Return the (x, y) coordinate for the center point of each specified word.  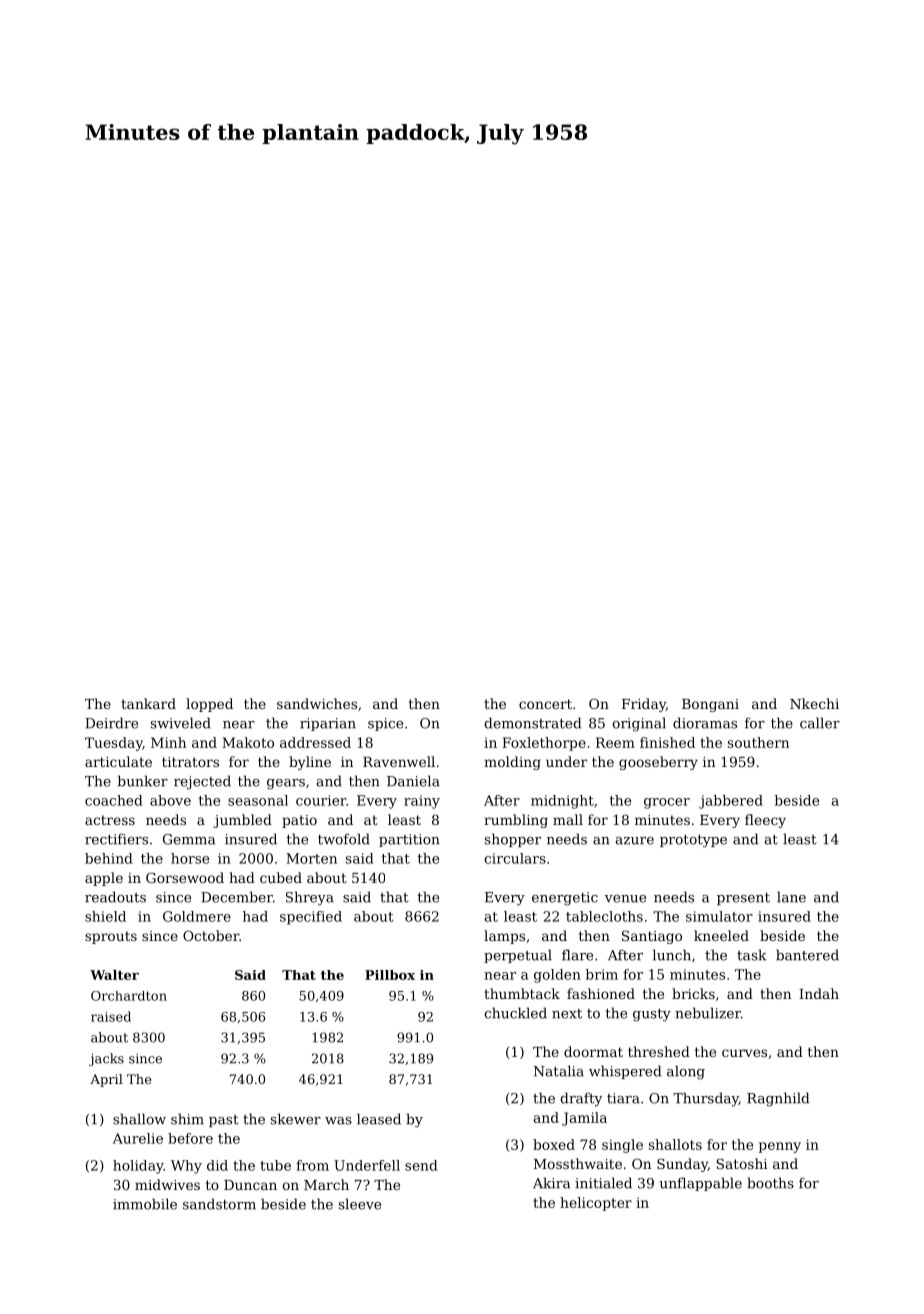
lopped (209, 705)
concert (545, 704)
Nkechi (814, 703)
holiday (138, 1167)
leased (379, 1119)
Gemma (189, 839)
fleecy (765, 821)
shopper (513, 840)
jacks (106, 1059)
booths (770, 1183)
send (421, 1165)
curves (744, 1053)
